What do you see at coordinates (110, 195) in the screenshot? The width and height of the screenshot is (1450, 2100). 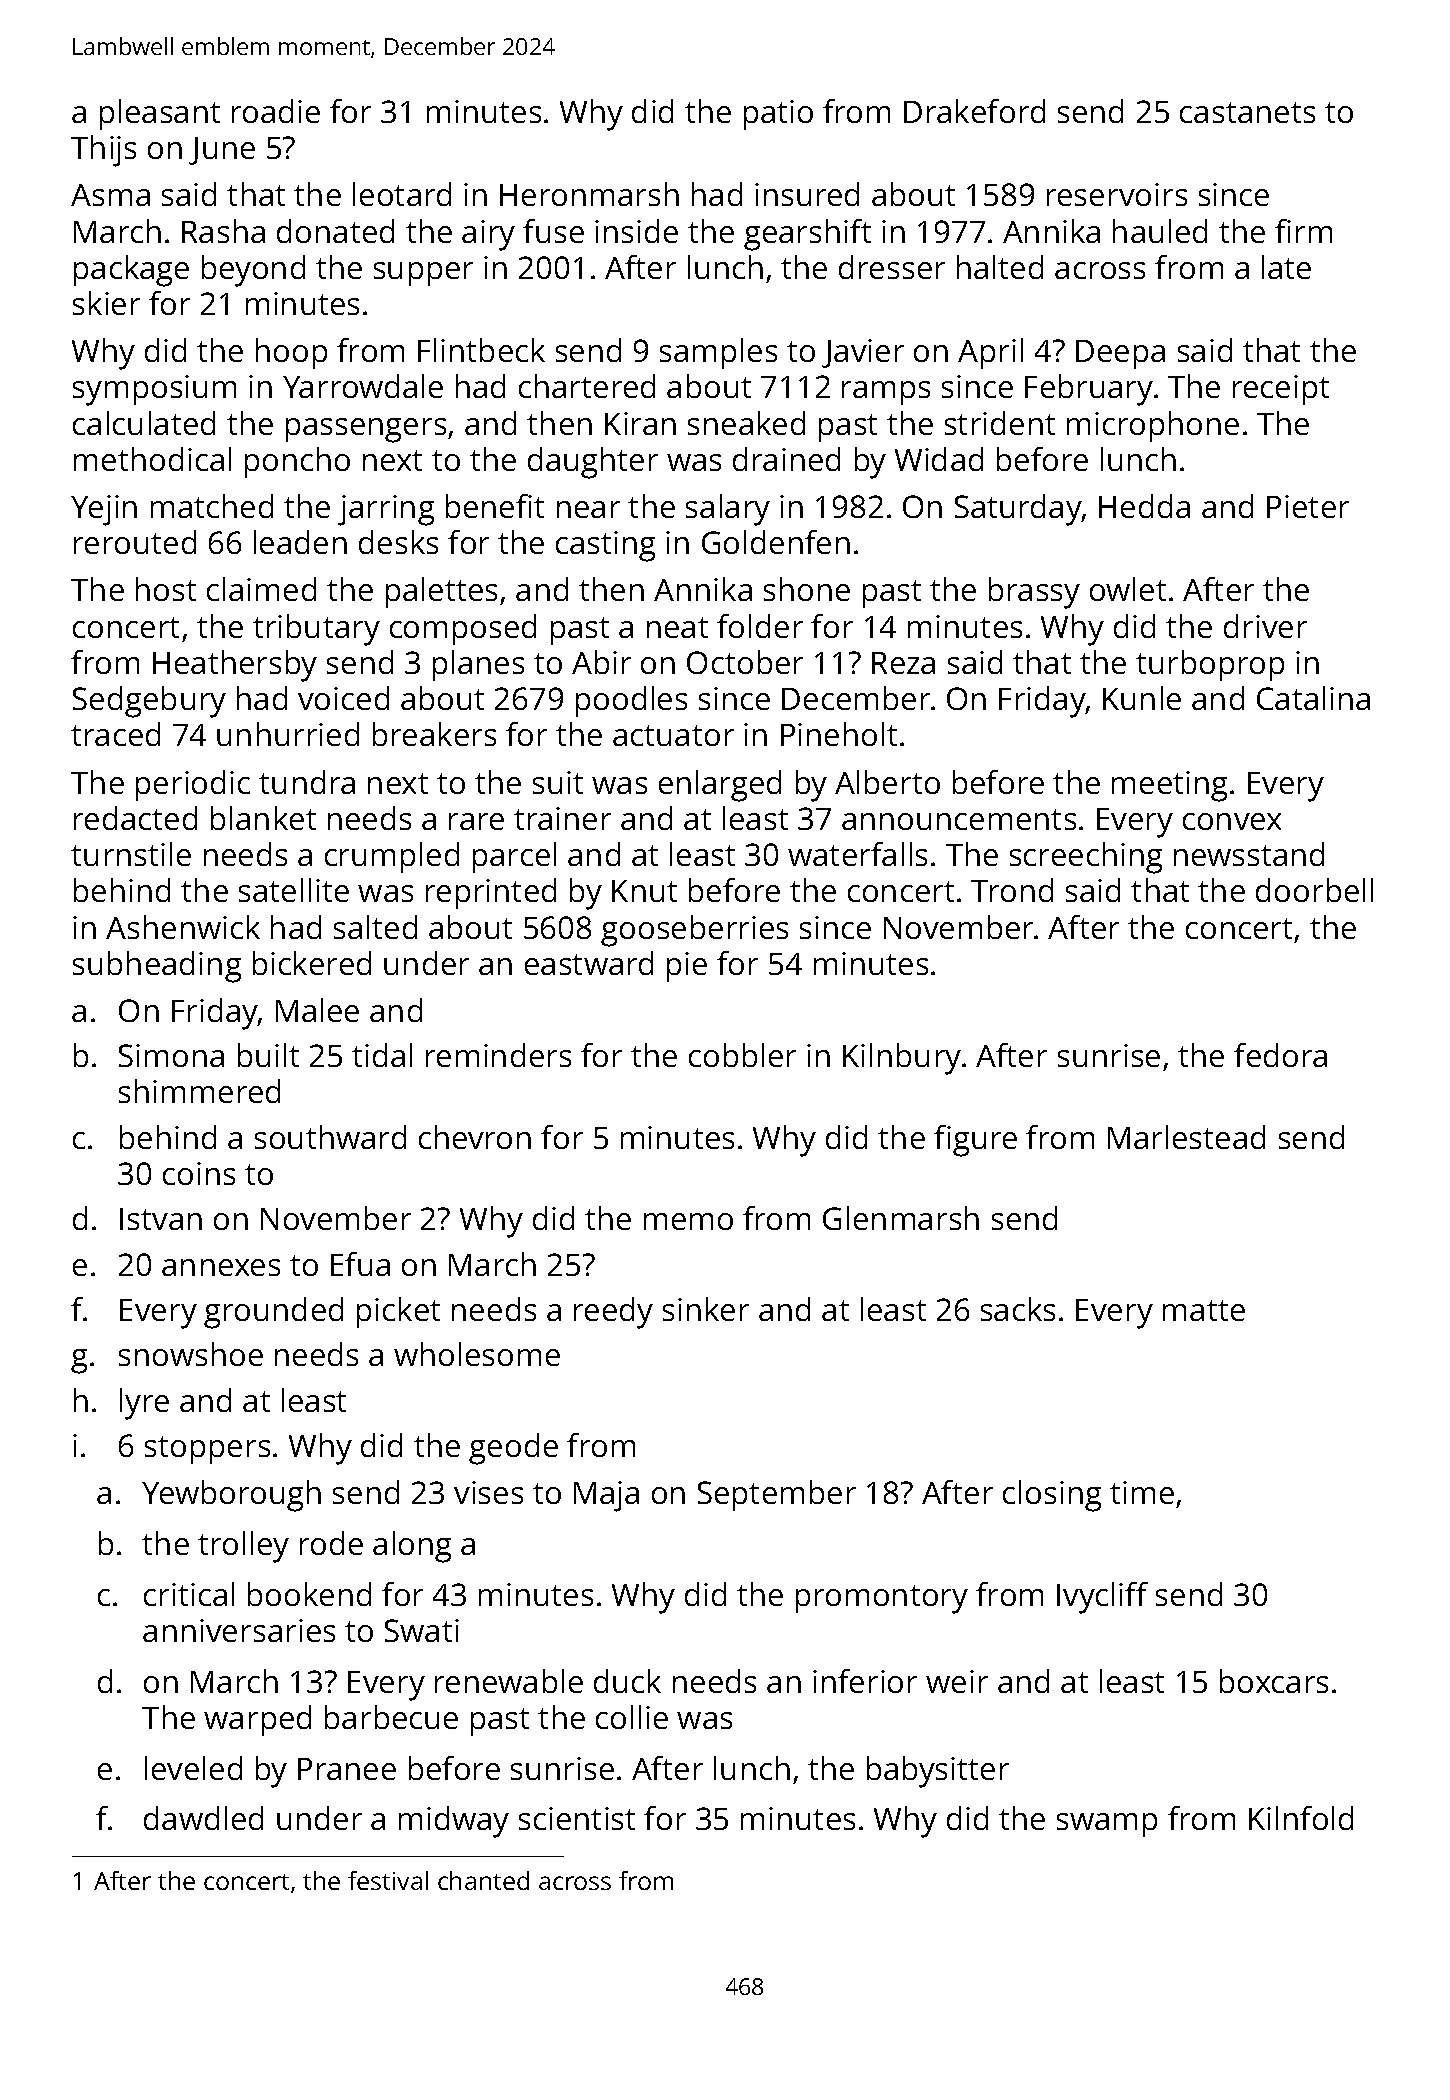 I see `Asma` at bounding box center [110, 195].
